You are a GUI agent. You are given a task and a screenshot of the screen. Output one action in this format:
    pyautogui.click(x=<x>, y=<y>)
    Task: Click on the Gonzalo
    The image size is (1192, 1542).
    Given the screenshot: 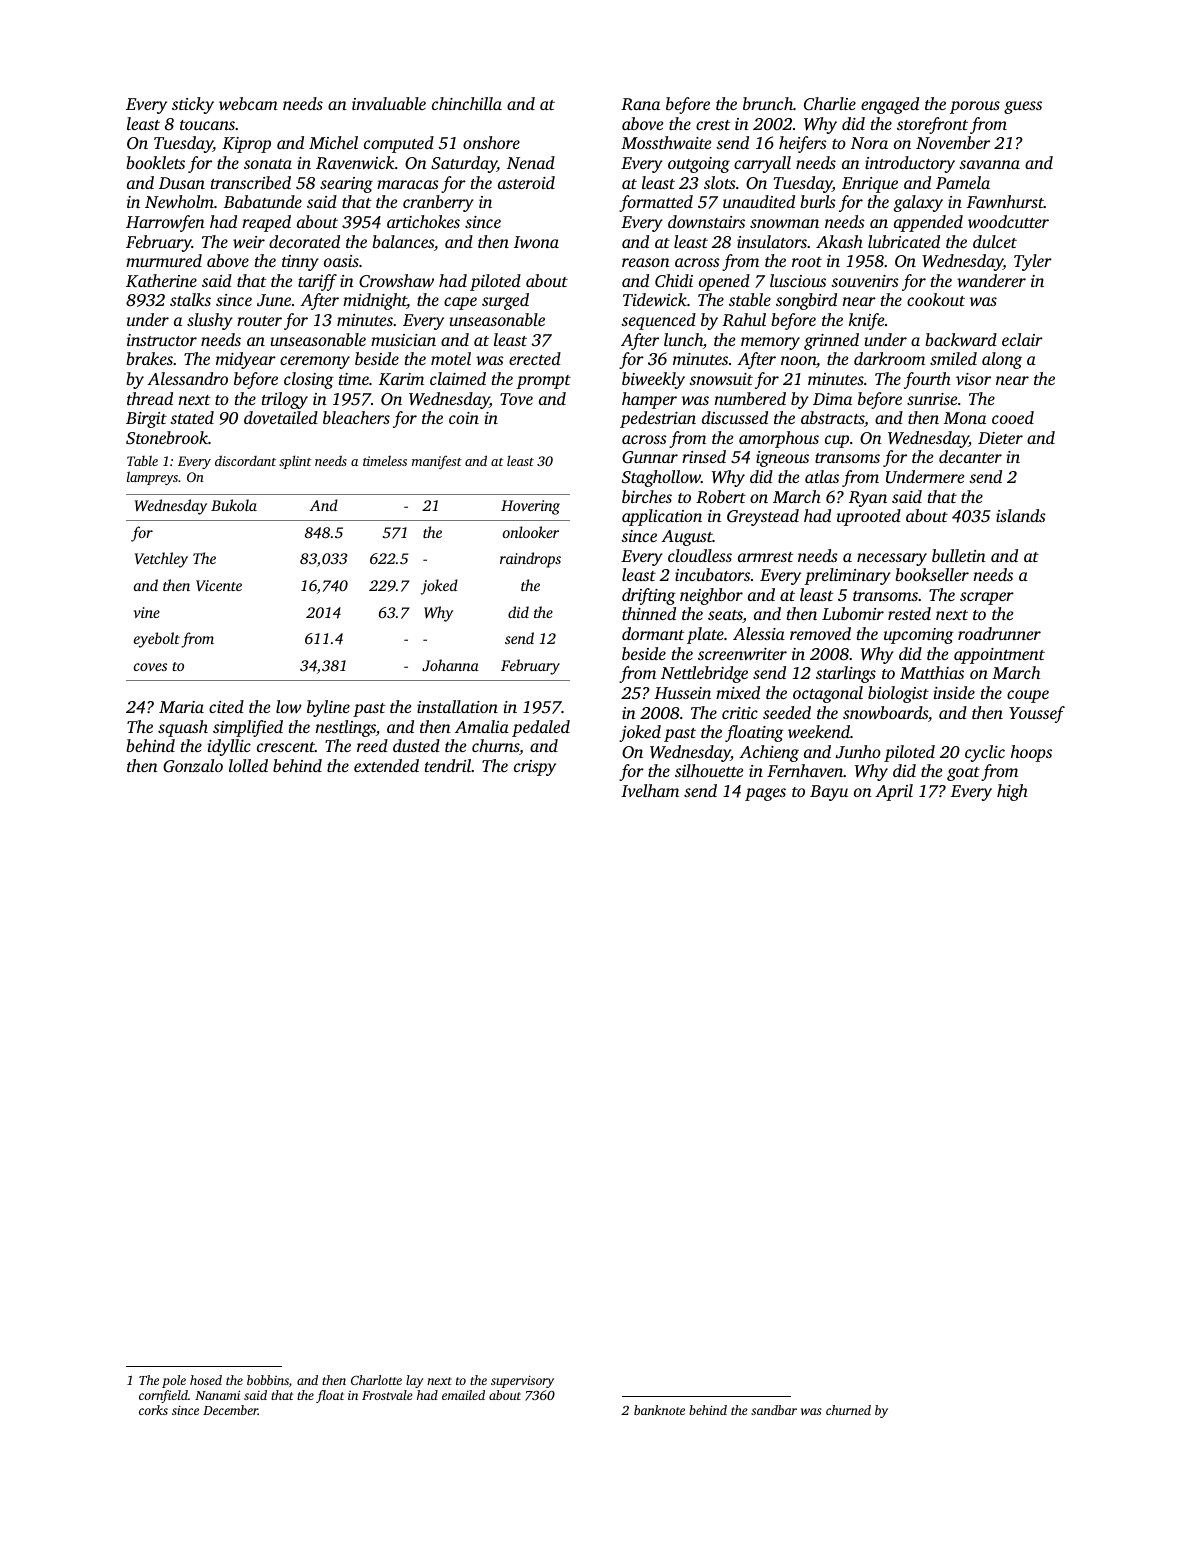 What is the action you would take?
    pyautogui.click(x=193, y=766)
